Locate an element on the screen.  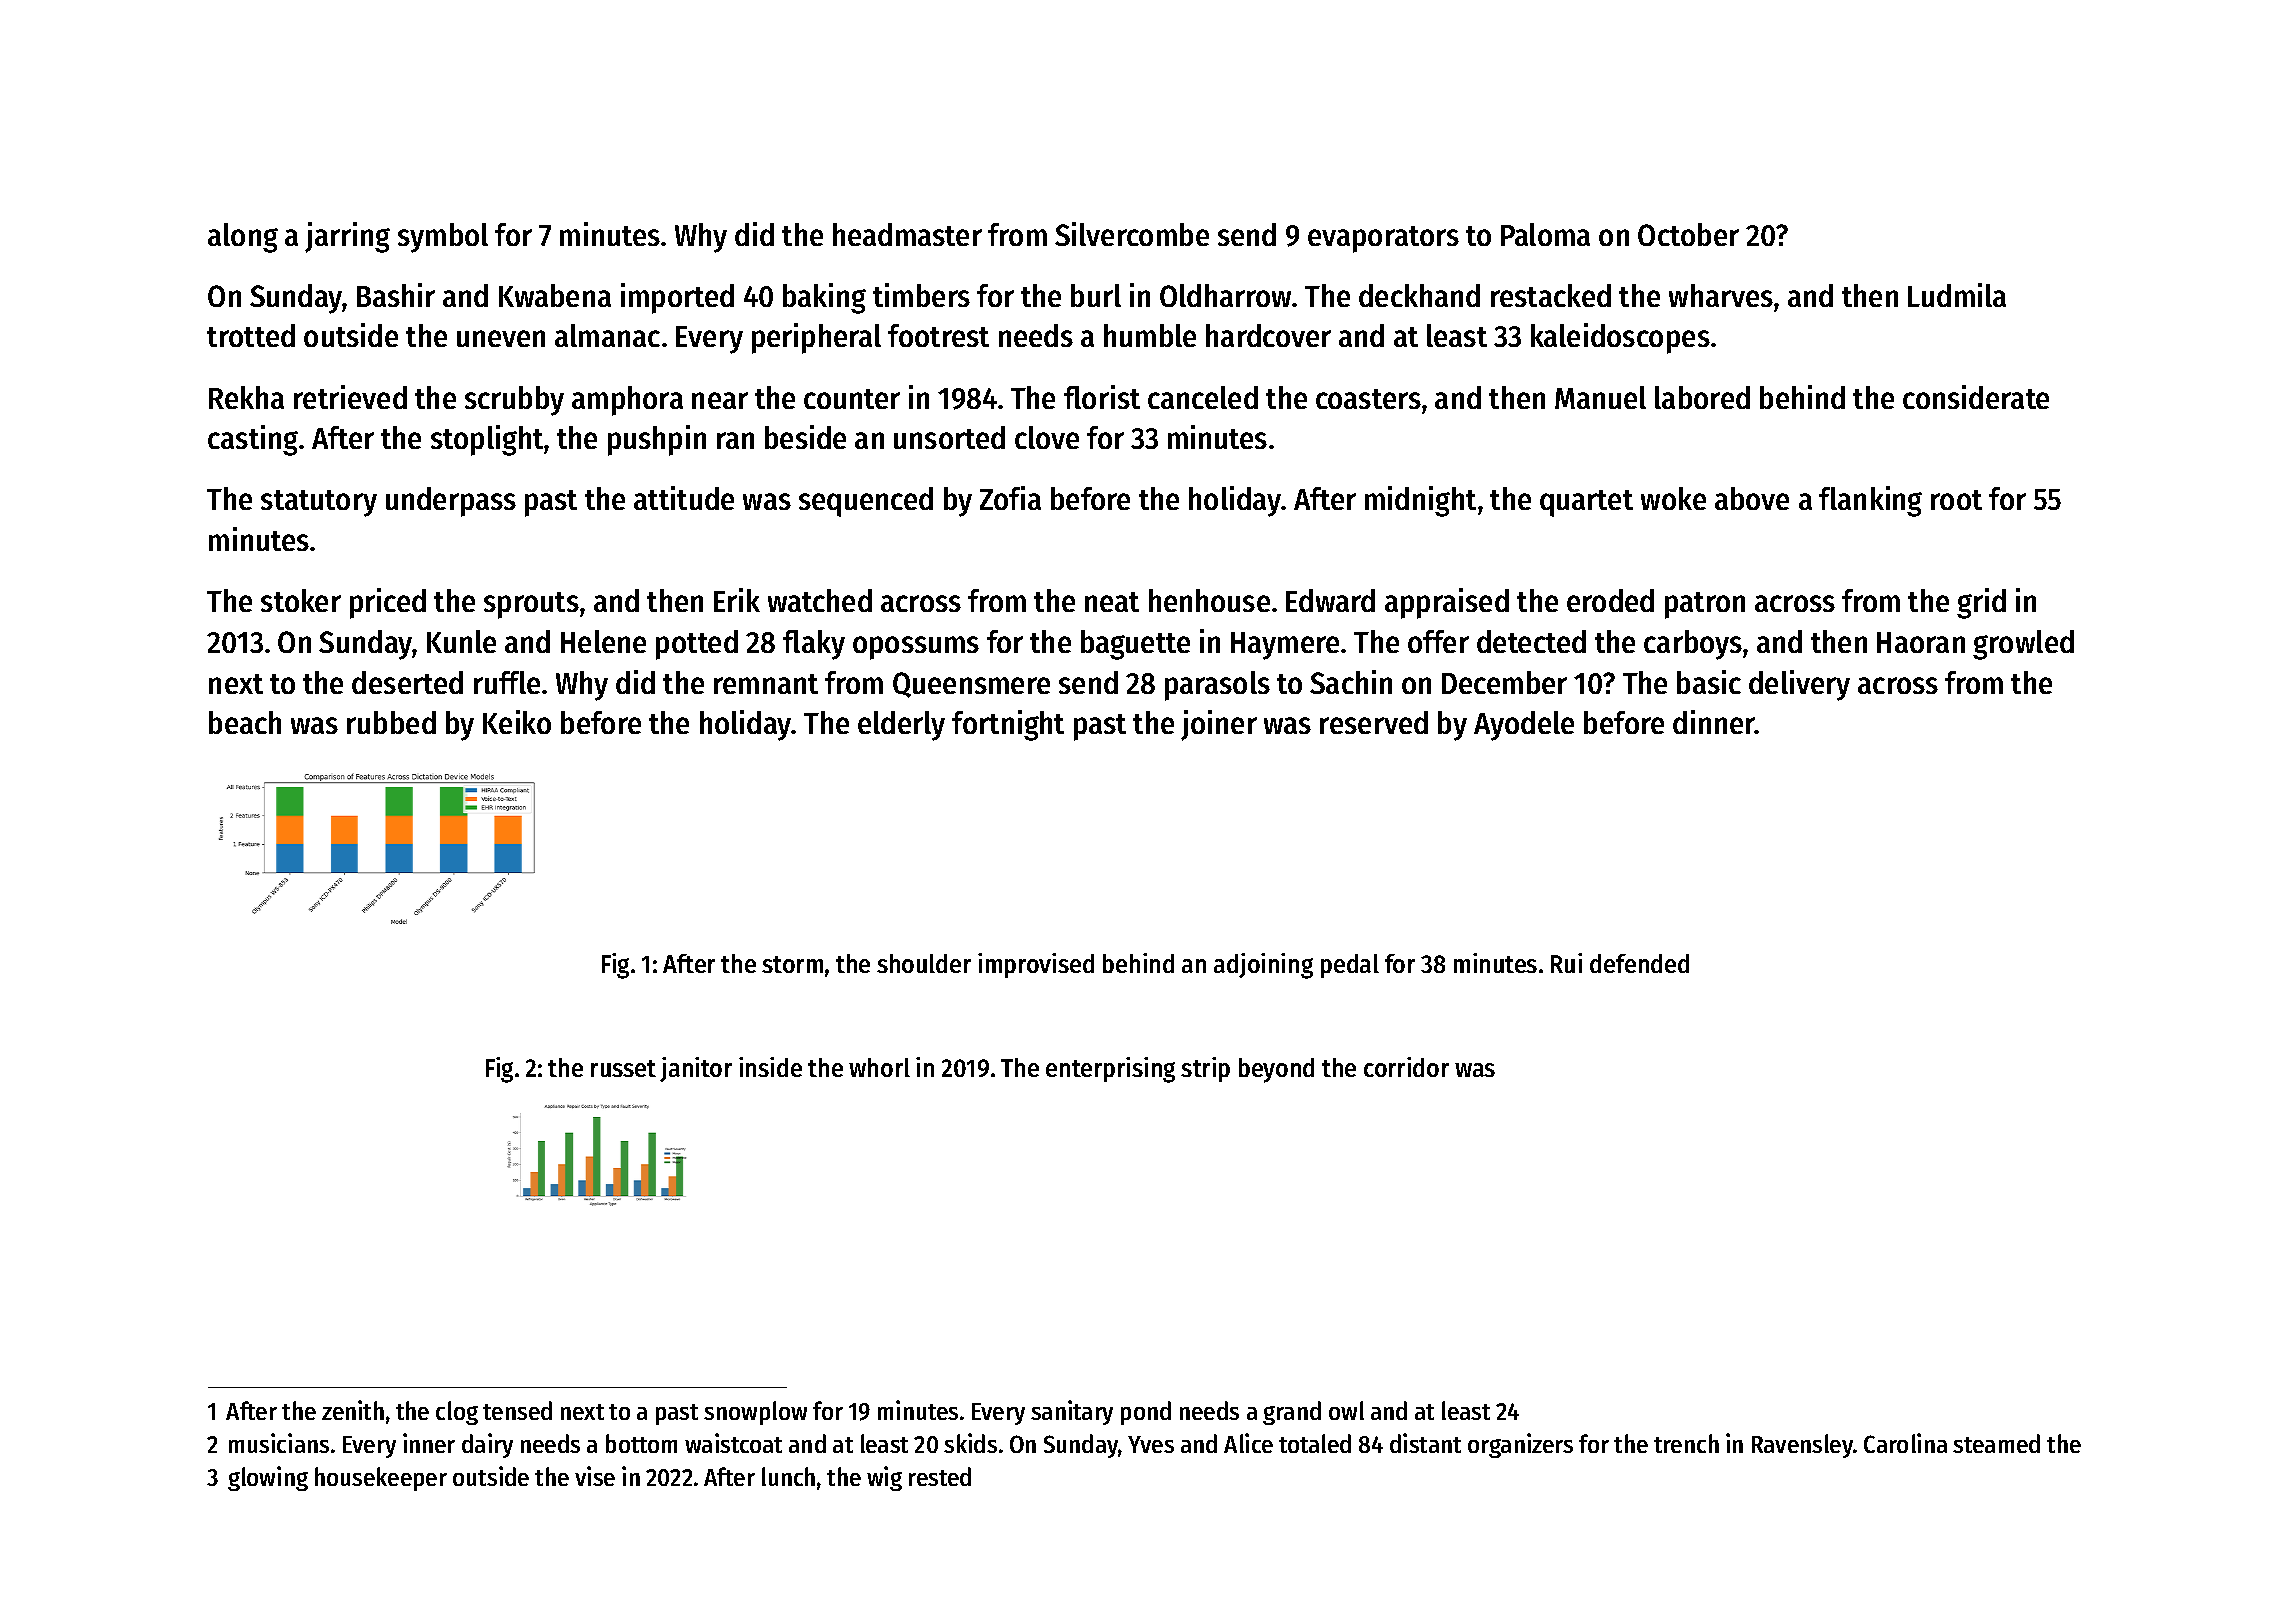
headmaster is located at coordinates (907, 234).
